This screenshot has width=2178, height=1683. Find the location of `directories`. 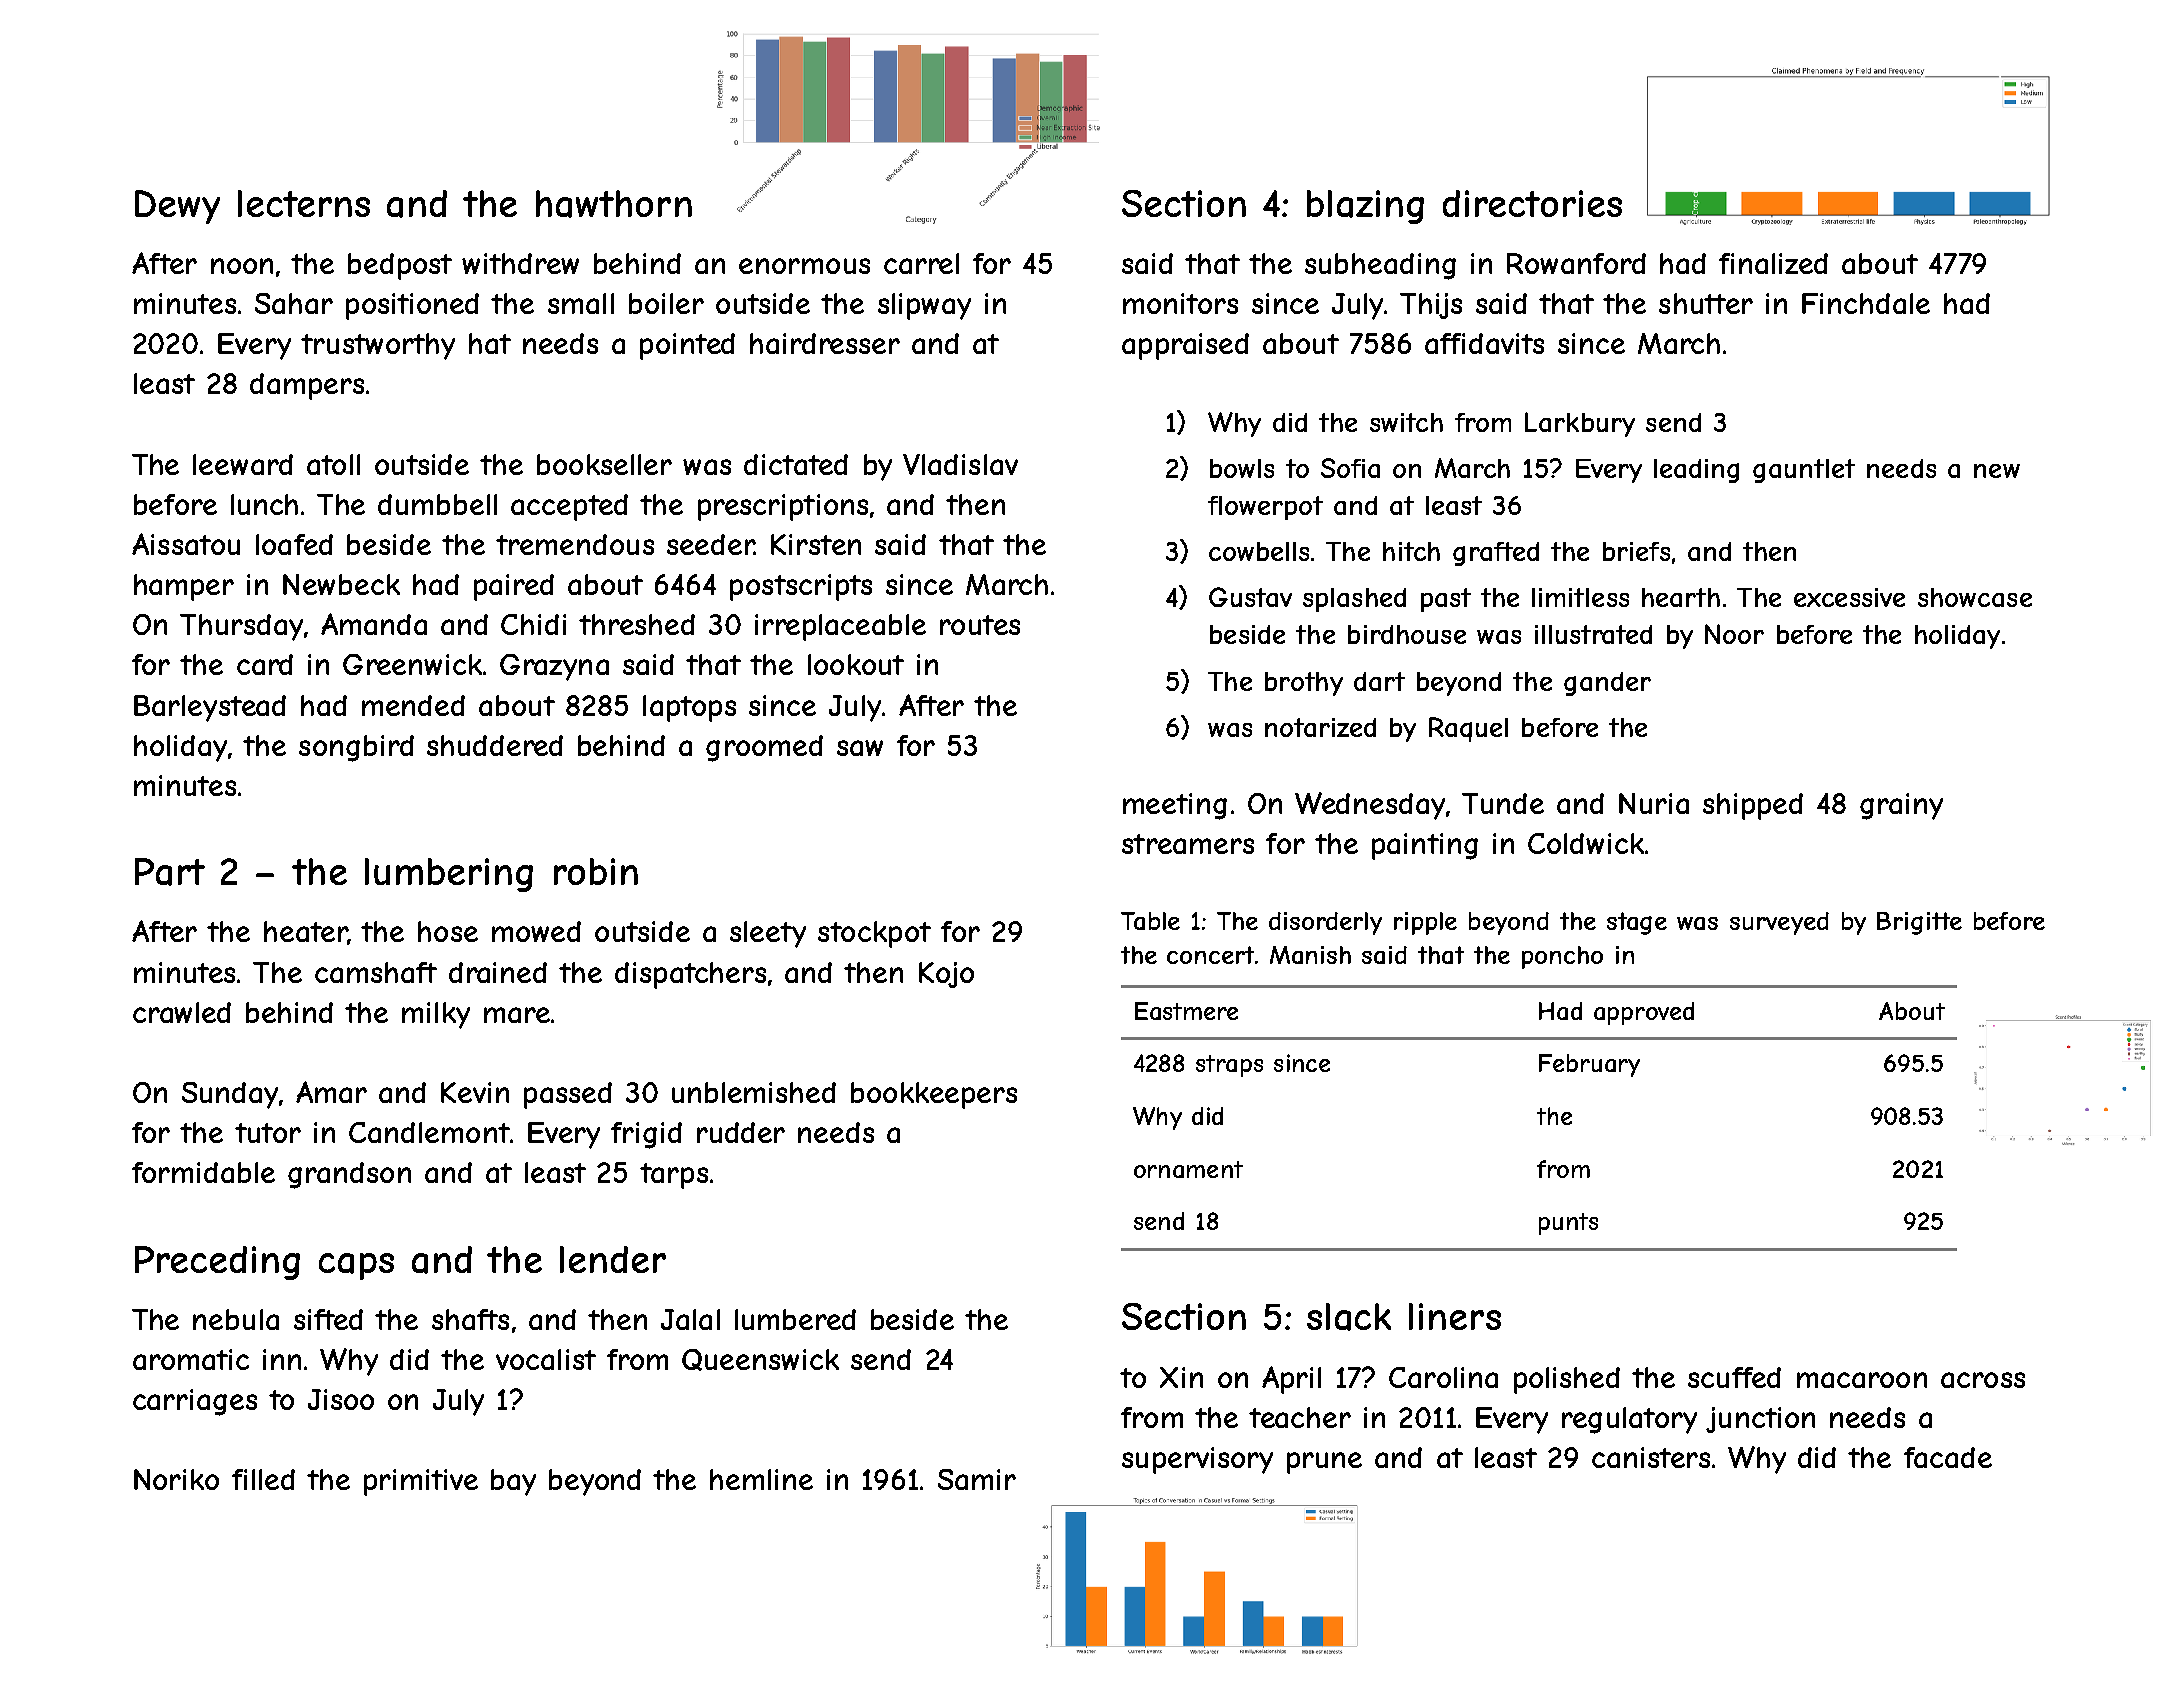

directories is located at coordinates (1532, 203).
